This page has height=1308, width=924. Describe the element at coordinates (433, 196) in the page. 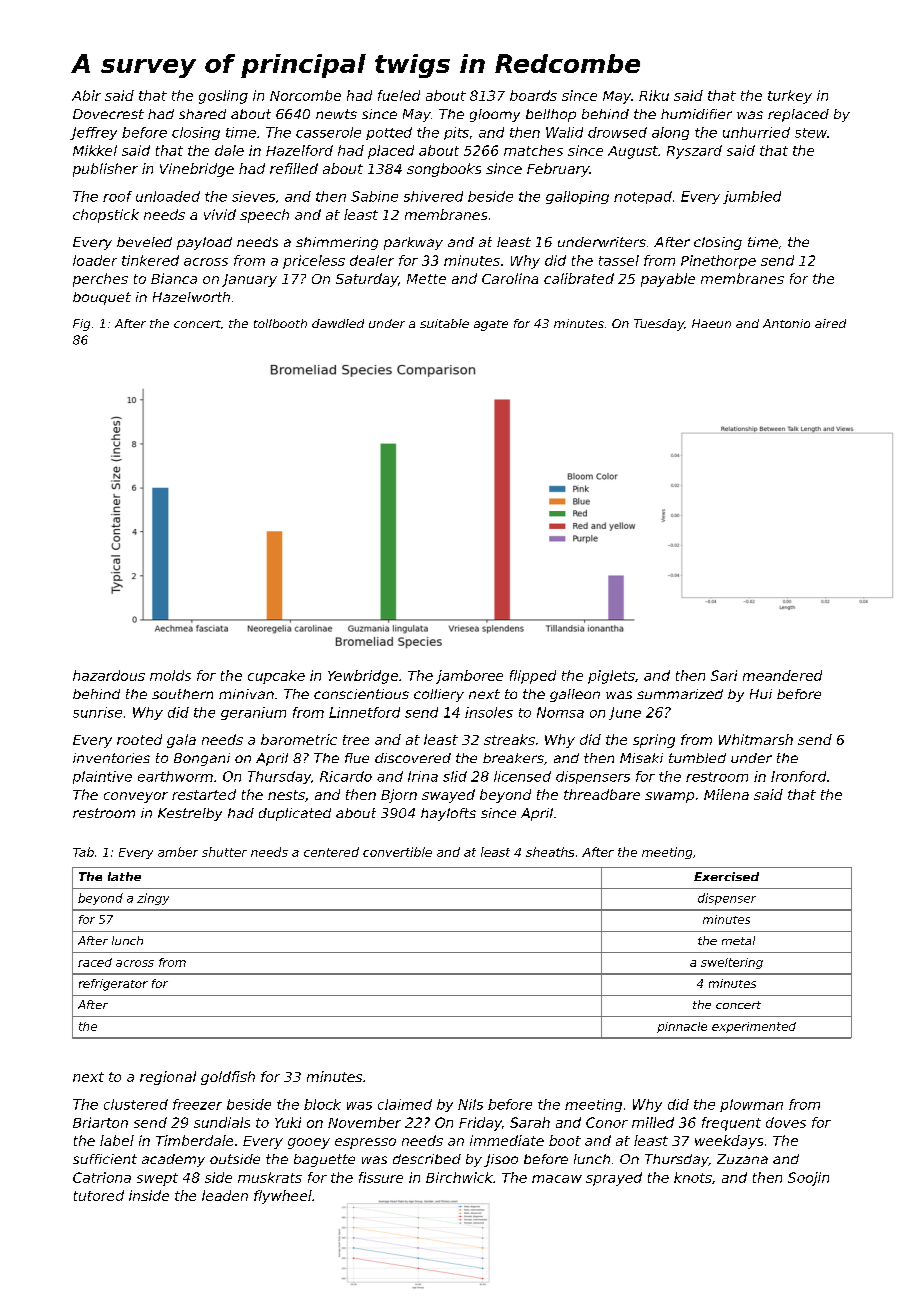

I see `shivered` at that location.
